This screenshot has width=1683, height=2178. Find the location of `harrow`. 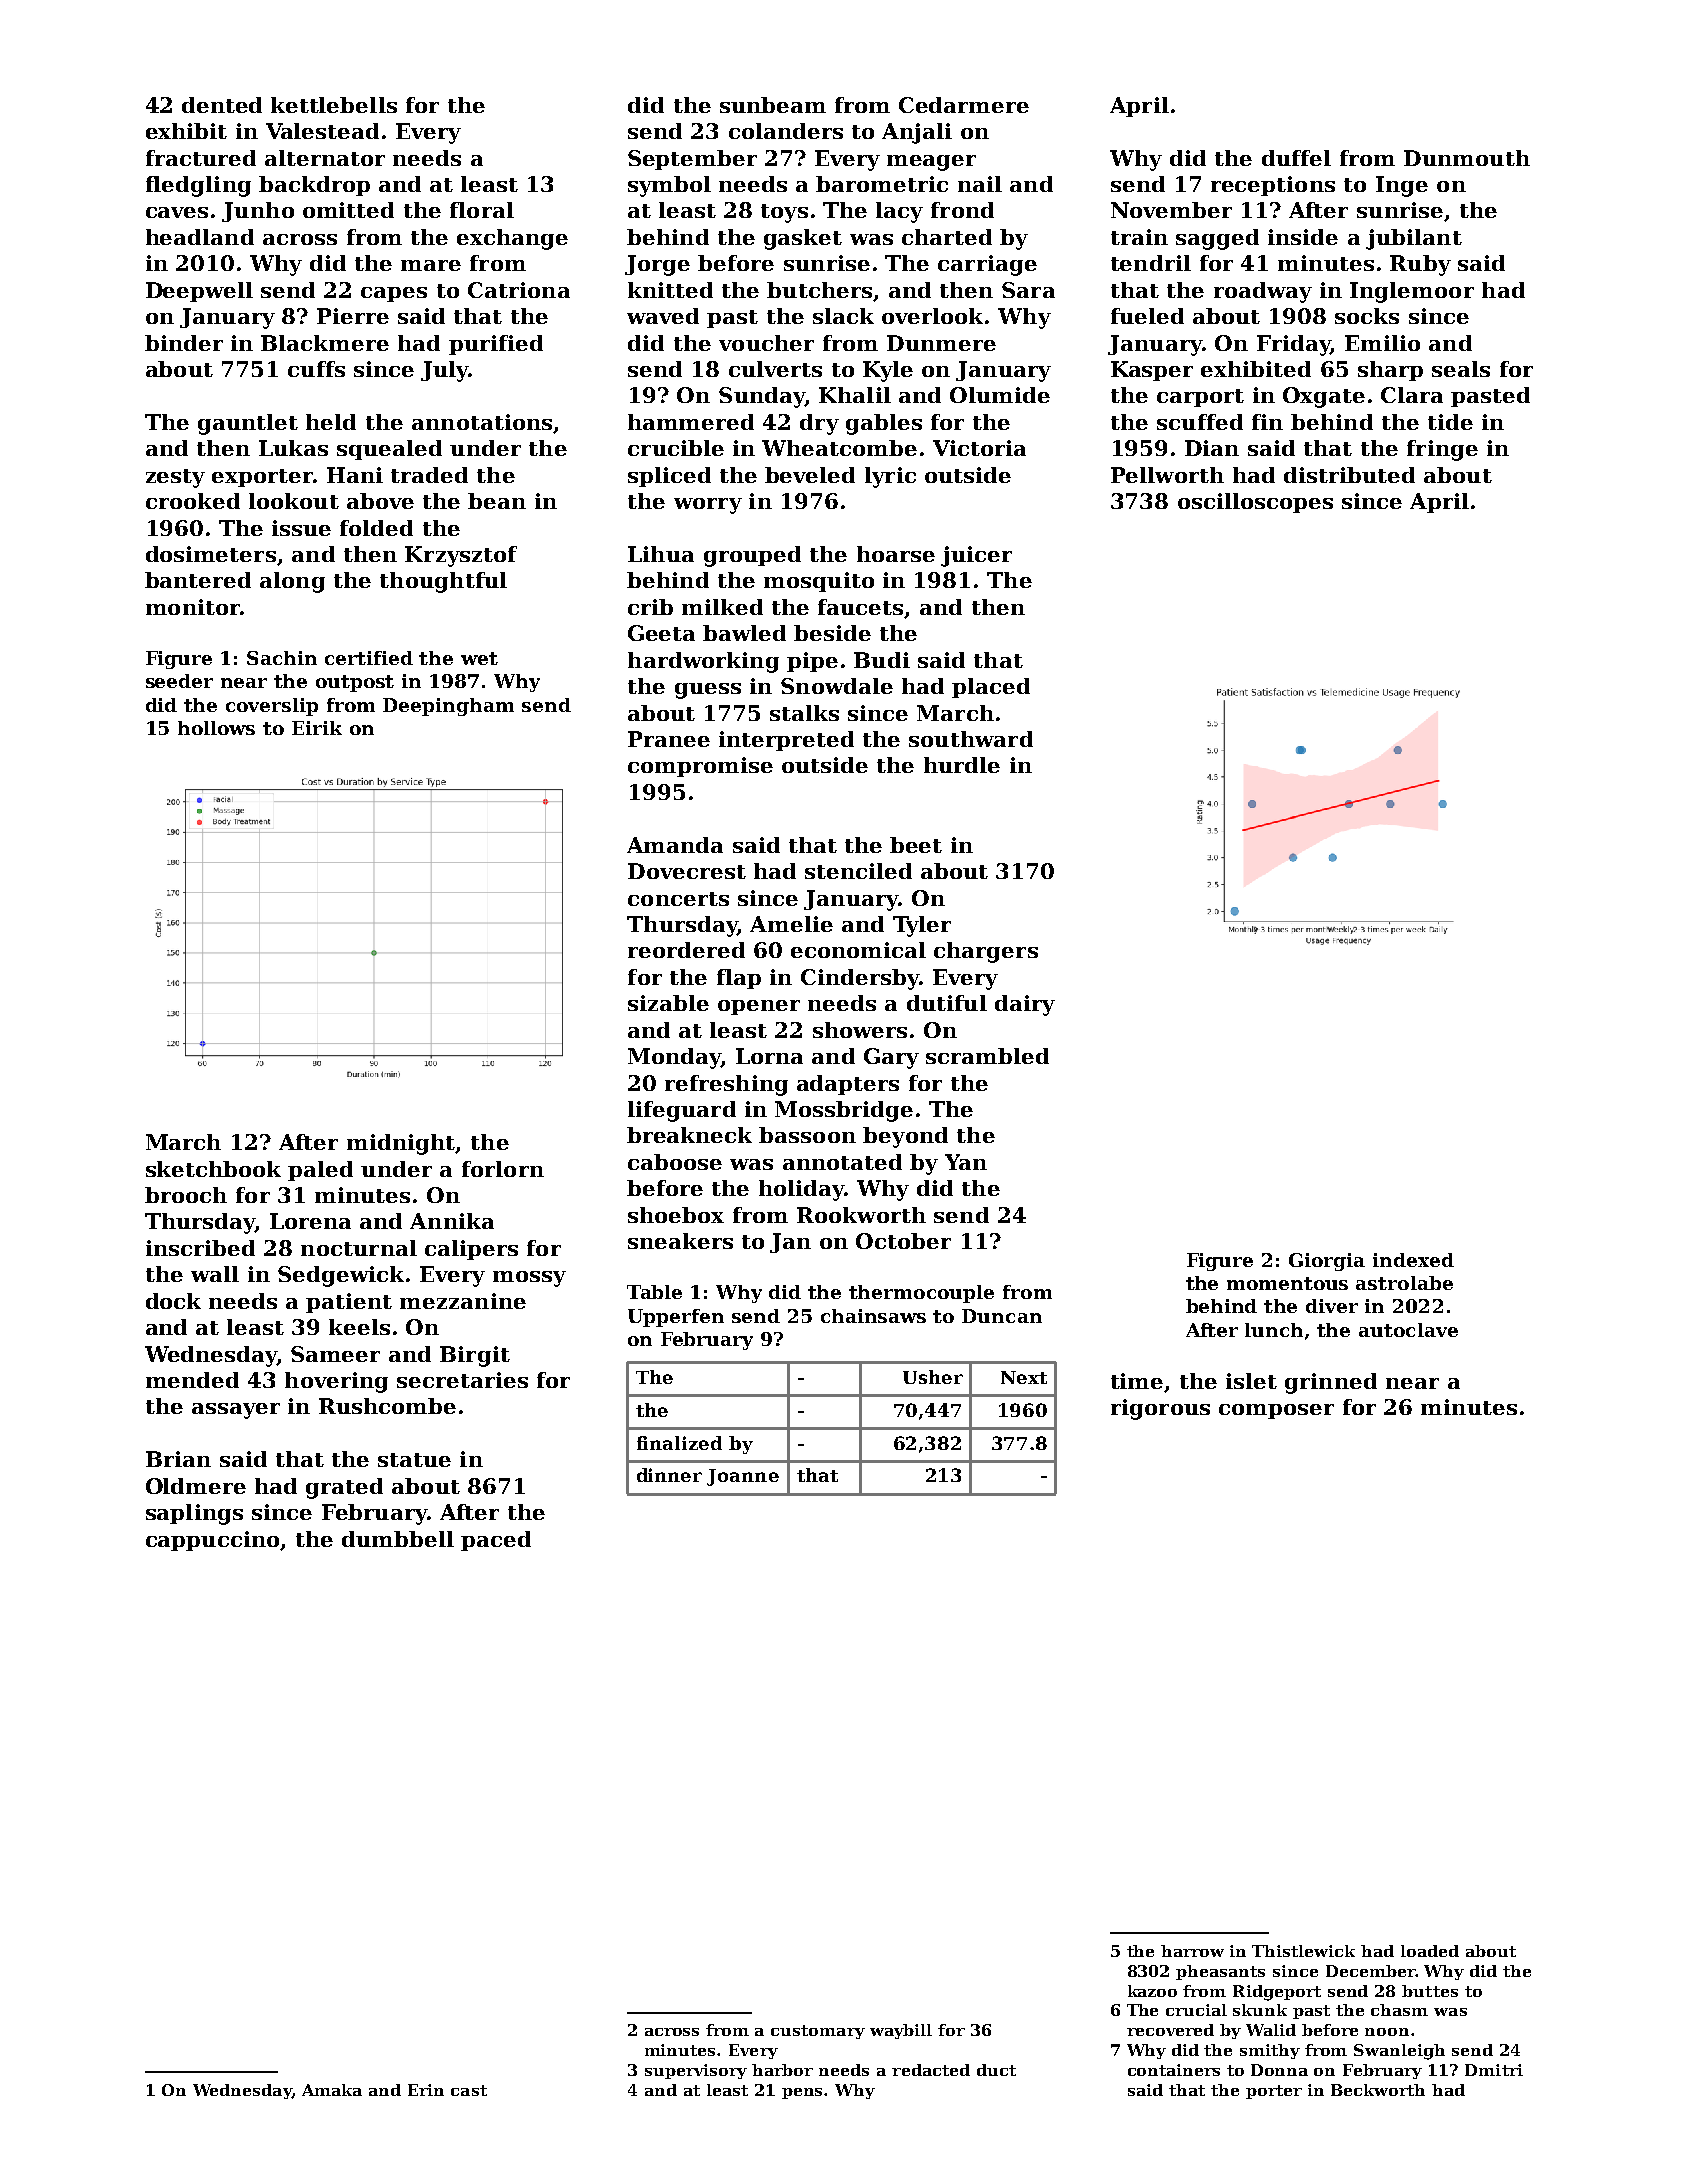

harrow is located at coordinates (1192, 1951).
